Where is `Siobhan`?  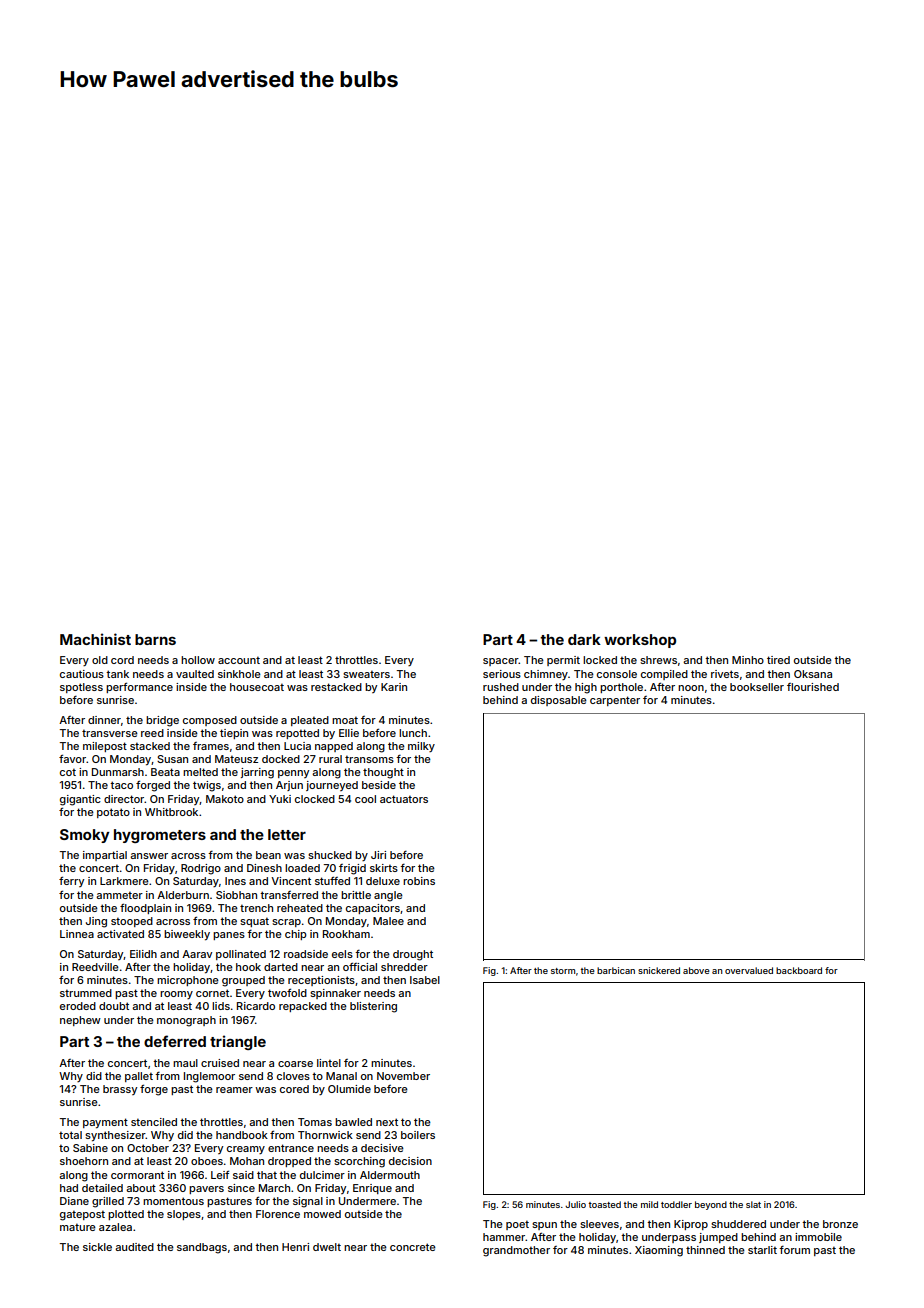 Siobhan is located at coordinates (236, 895).
